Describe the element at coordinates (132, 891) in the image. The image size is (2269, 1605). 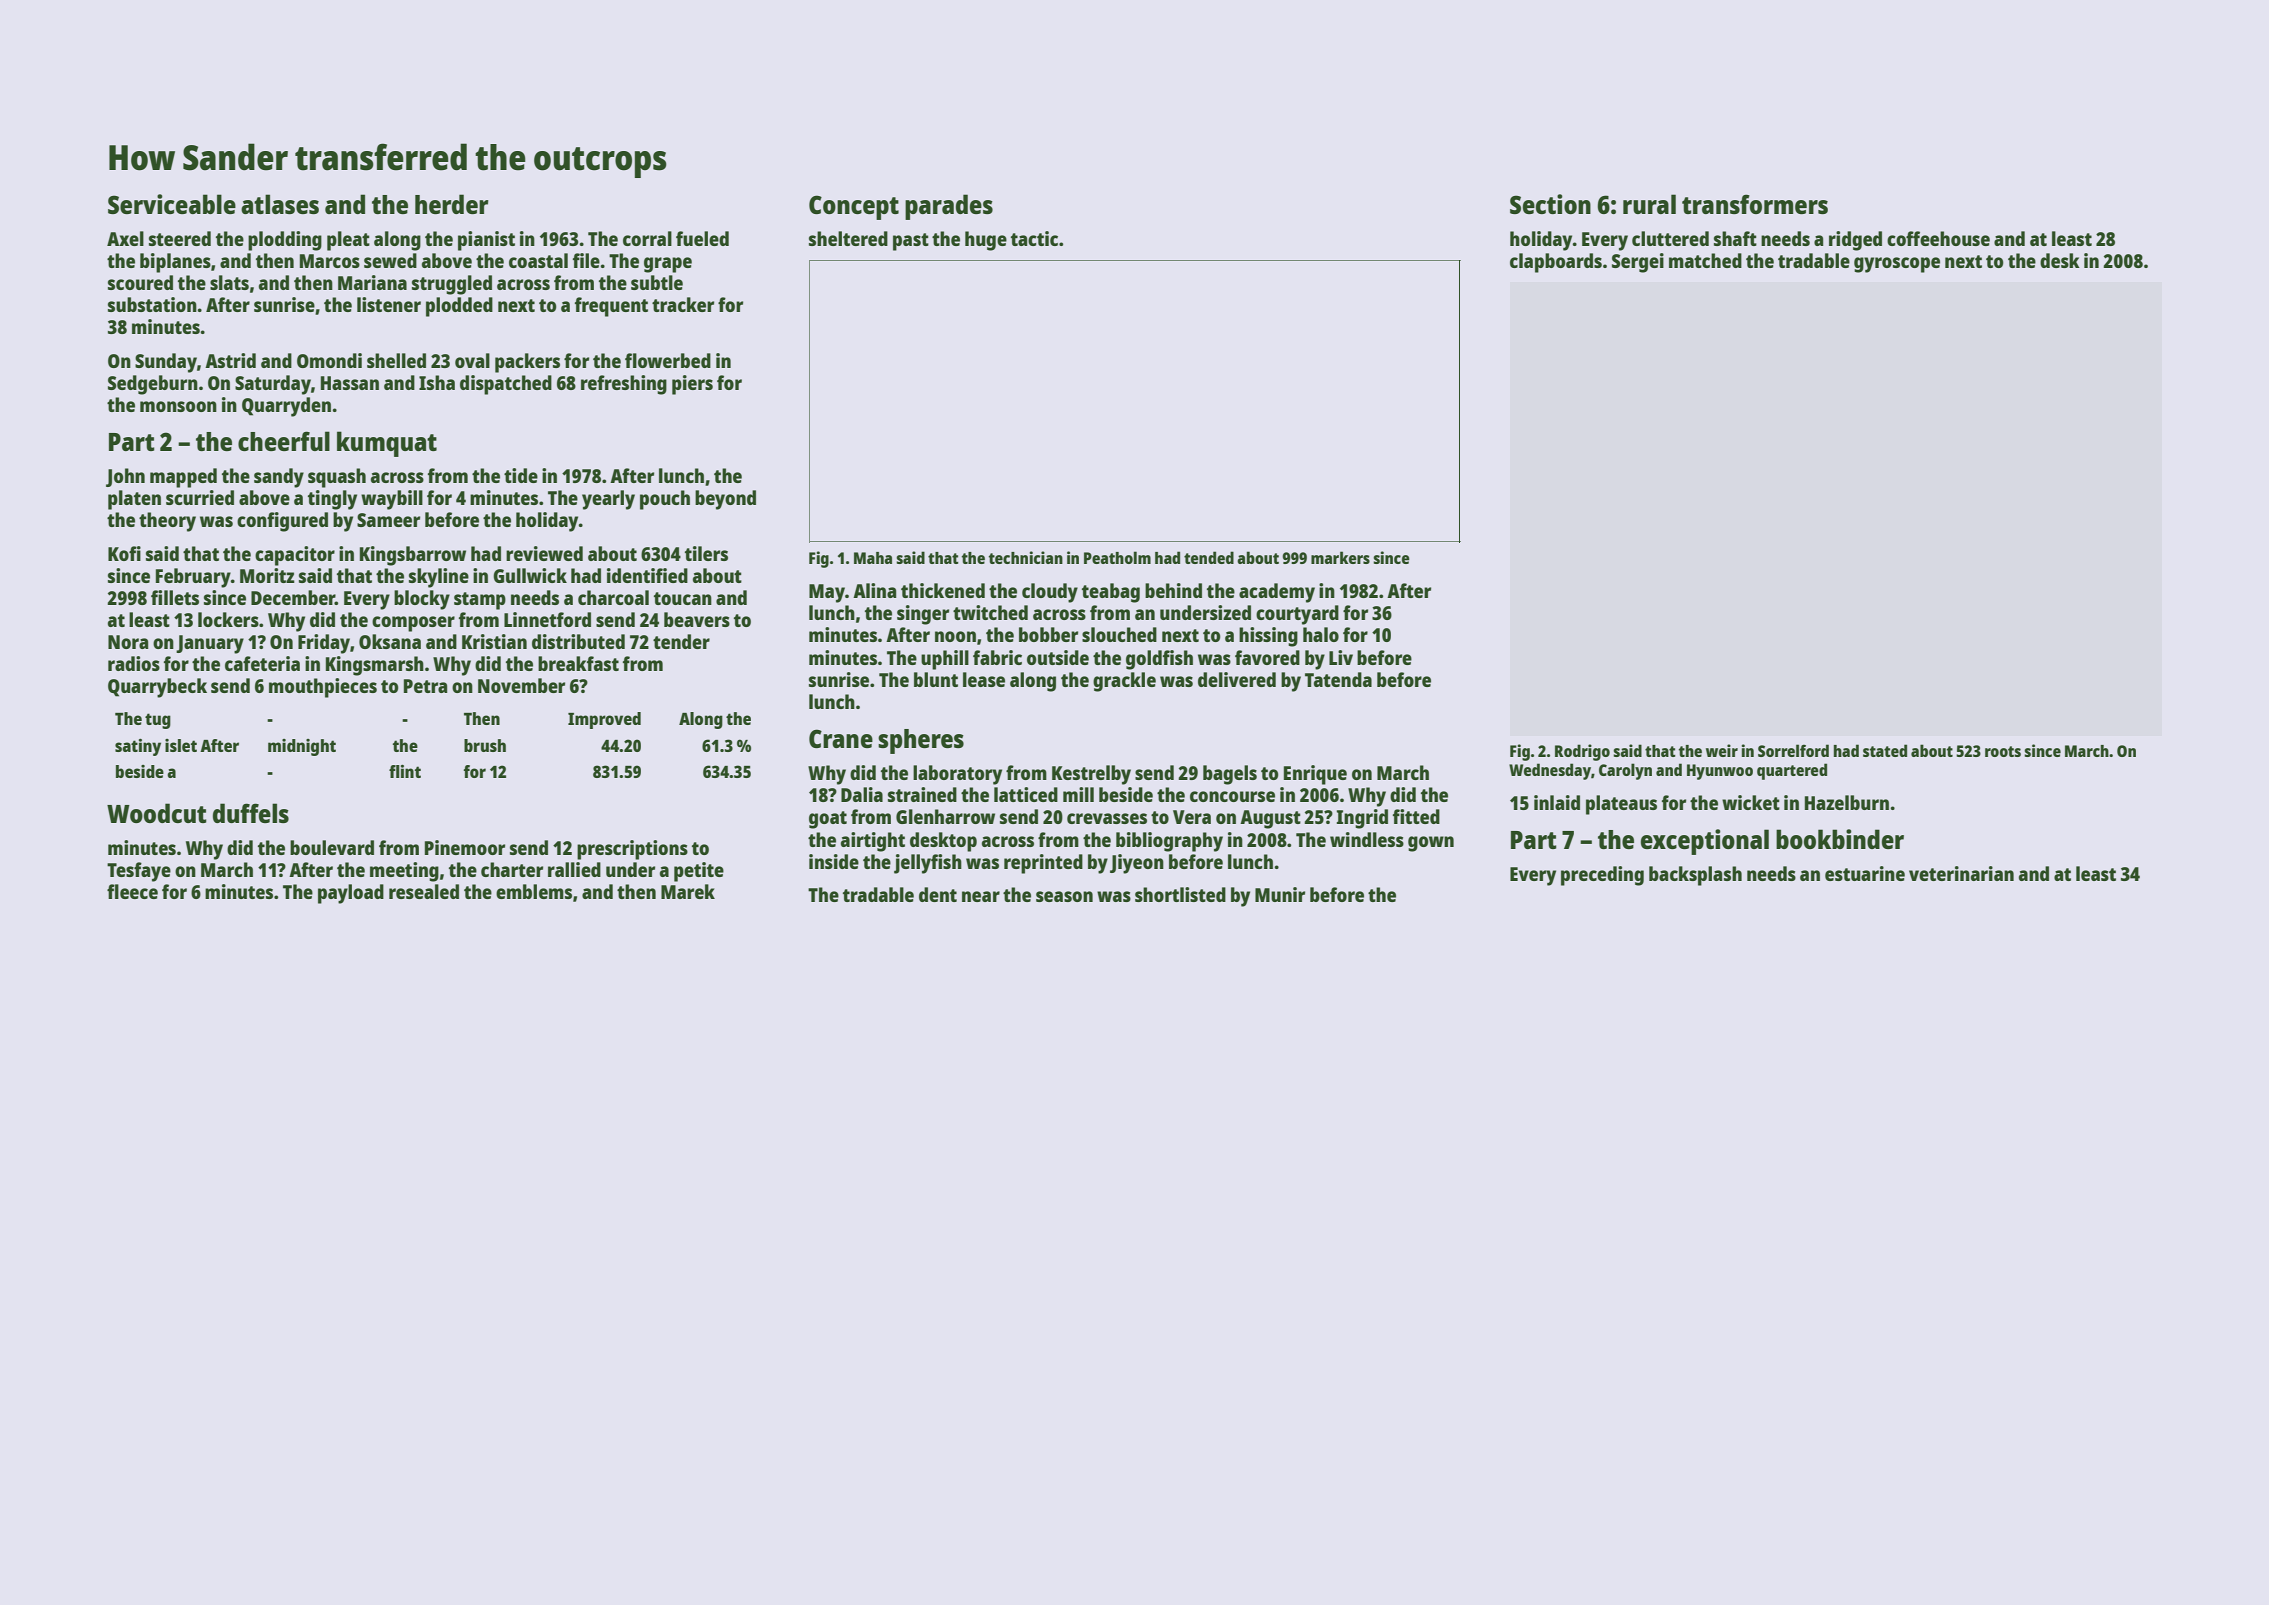
I see `fleece` at that location.
